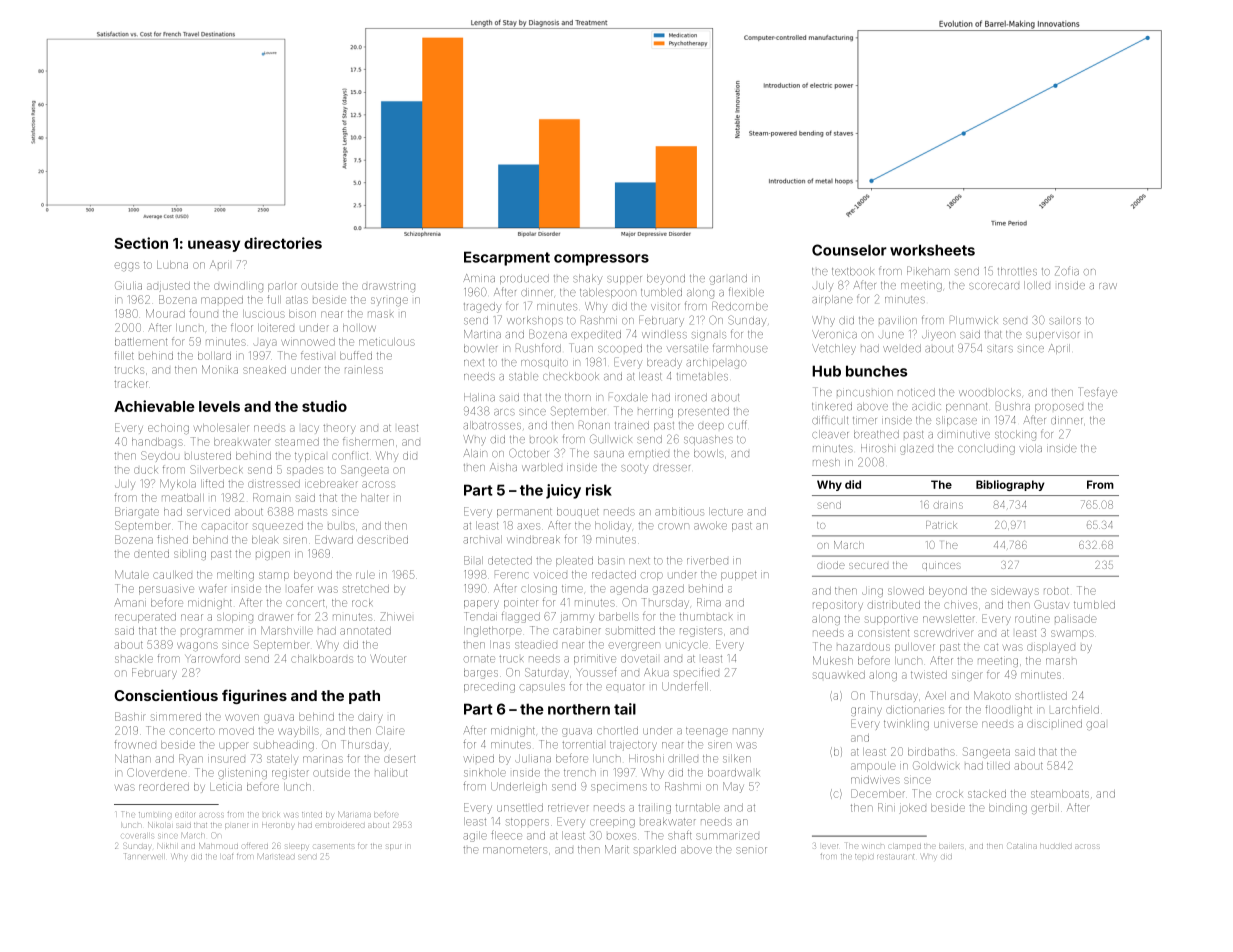 This screenshot has width=1233, height=952. What do you see at coordinates (283, 243) in the screenshot?
I see `directories` at bounding box center [283, 243].
